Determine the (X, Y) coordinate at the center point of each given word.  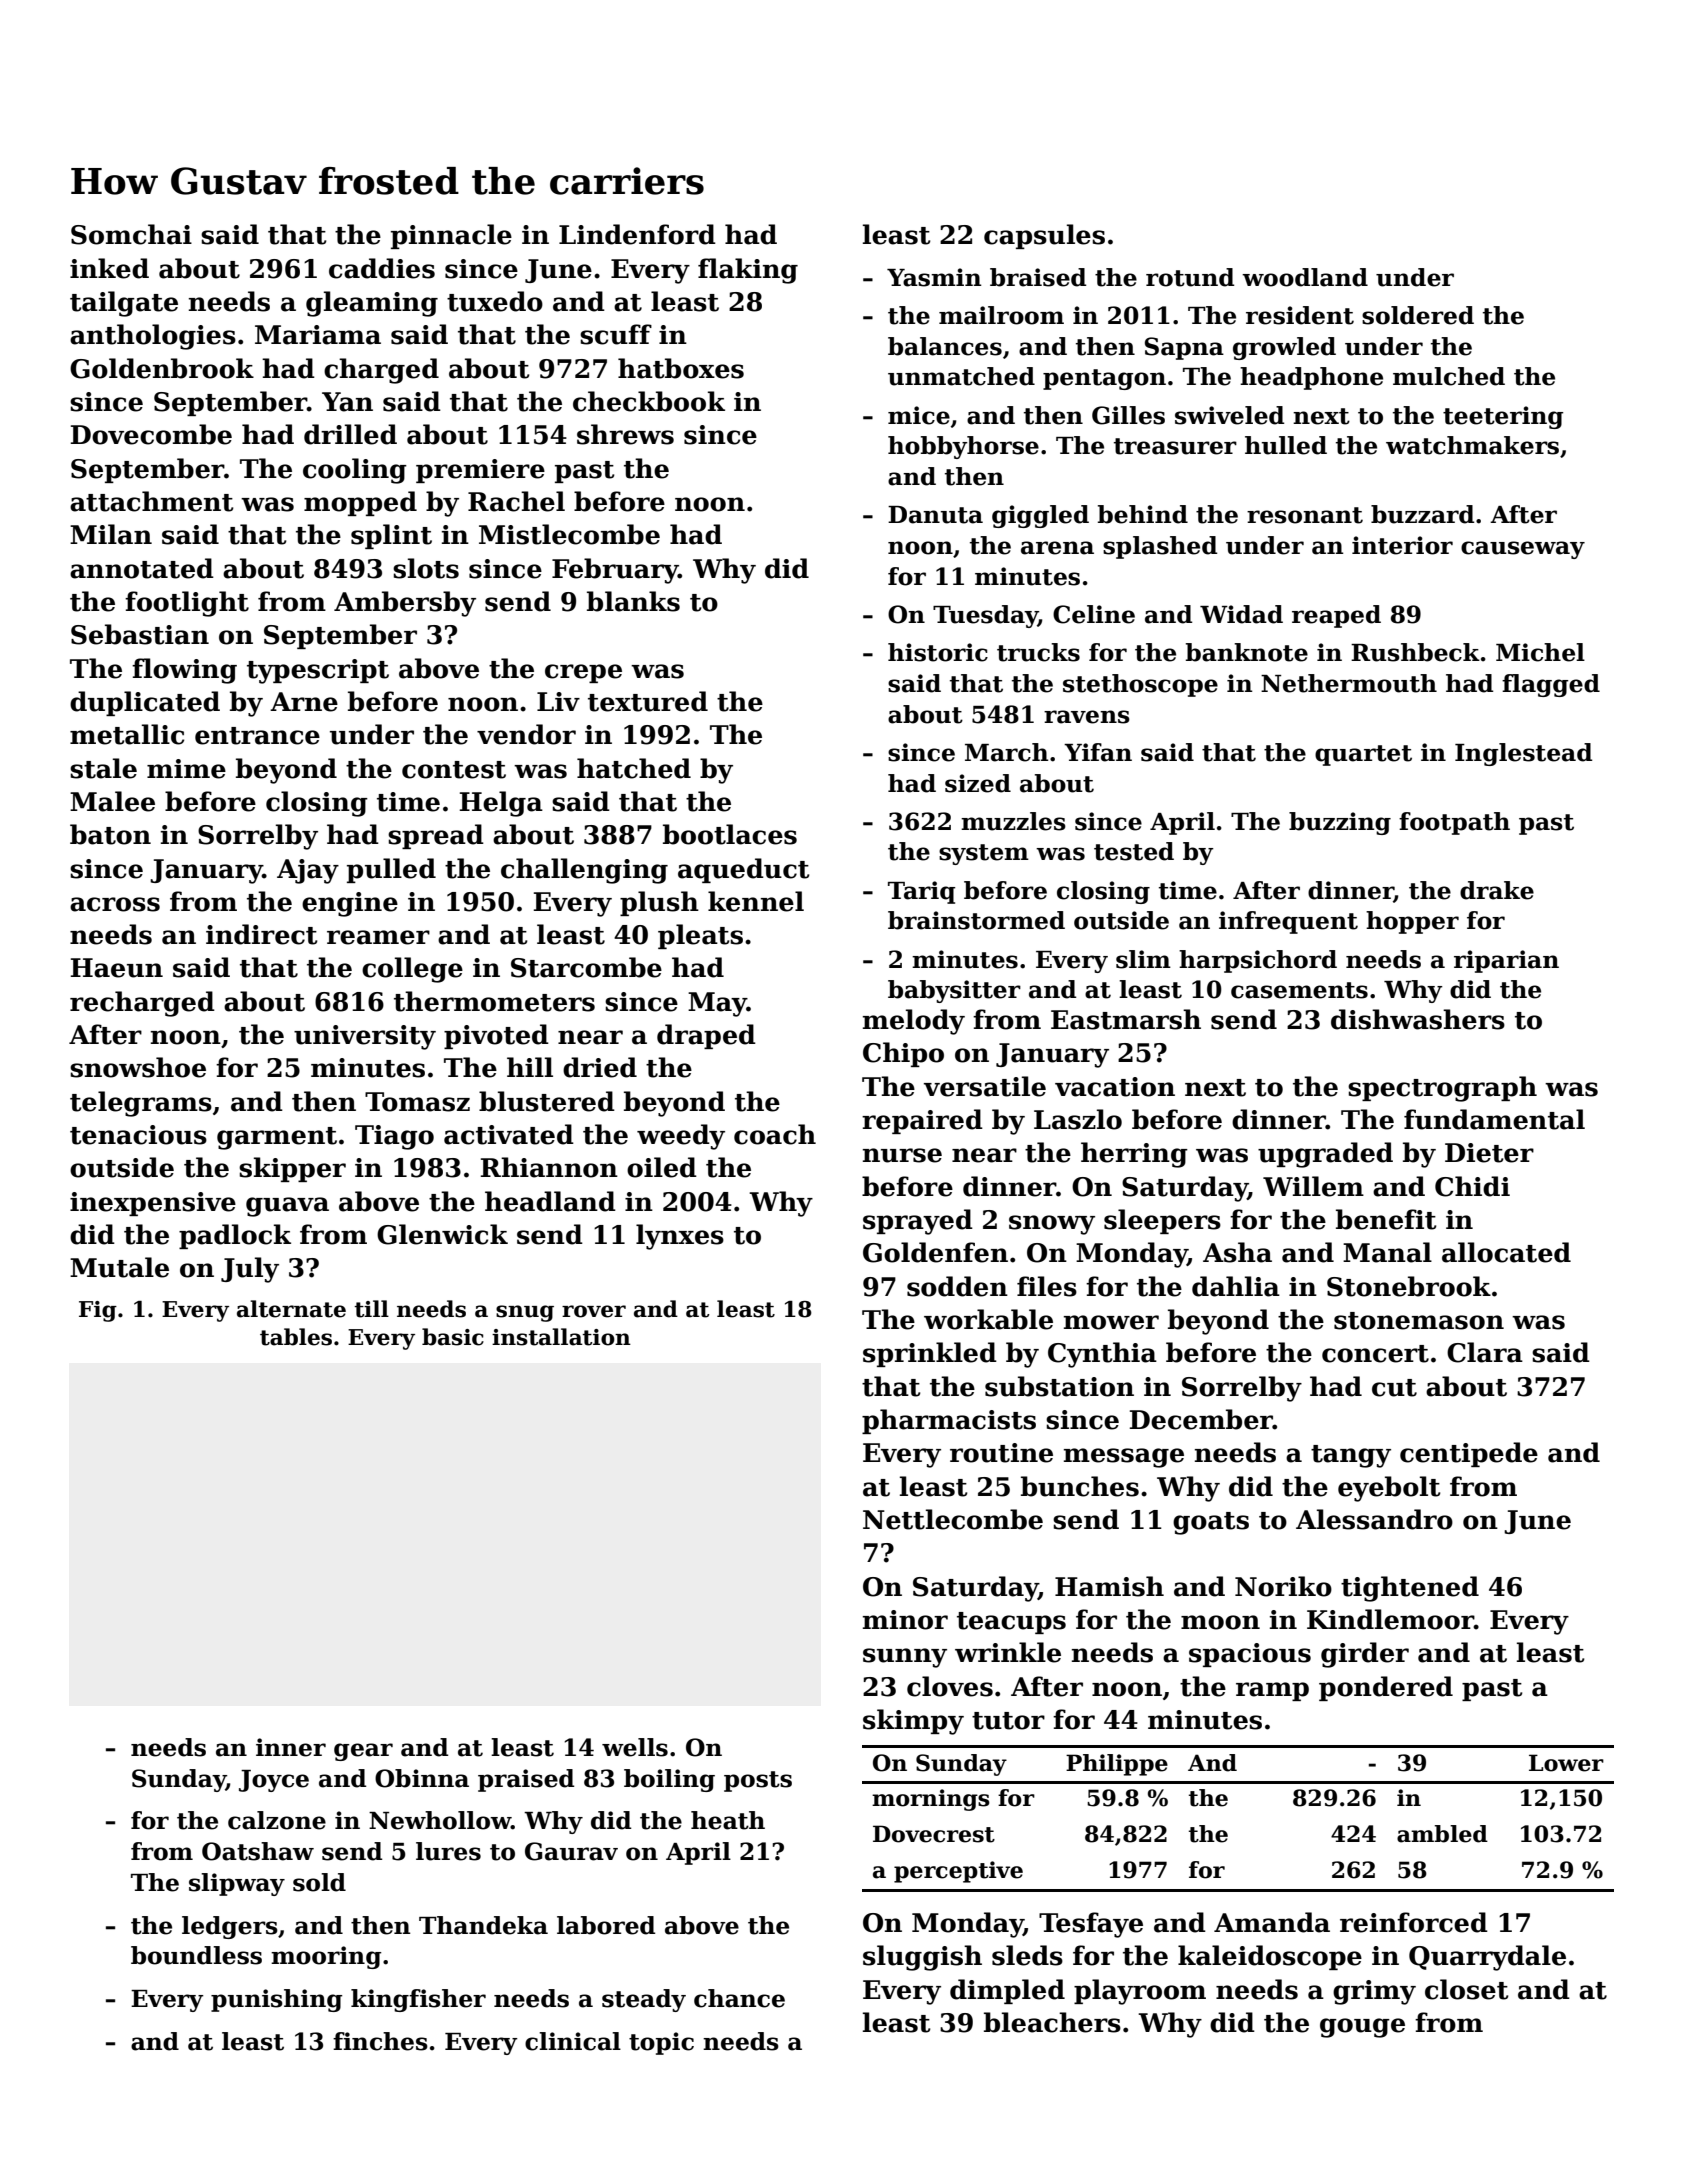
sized (978, 783)
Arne (304, 702)
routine (1001, 1453)
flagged (1551, 685)
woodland (1305, 277)
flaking (748, 271)
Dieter (1489, 1153)
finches (380, 2041)
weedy (681, 1137)
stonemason (1419, 1321)
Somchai (131, 234)
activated (509, 1134)
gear (363, 1752)
